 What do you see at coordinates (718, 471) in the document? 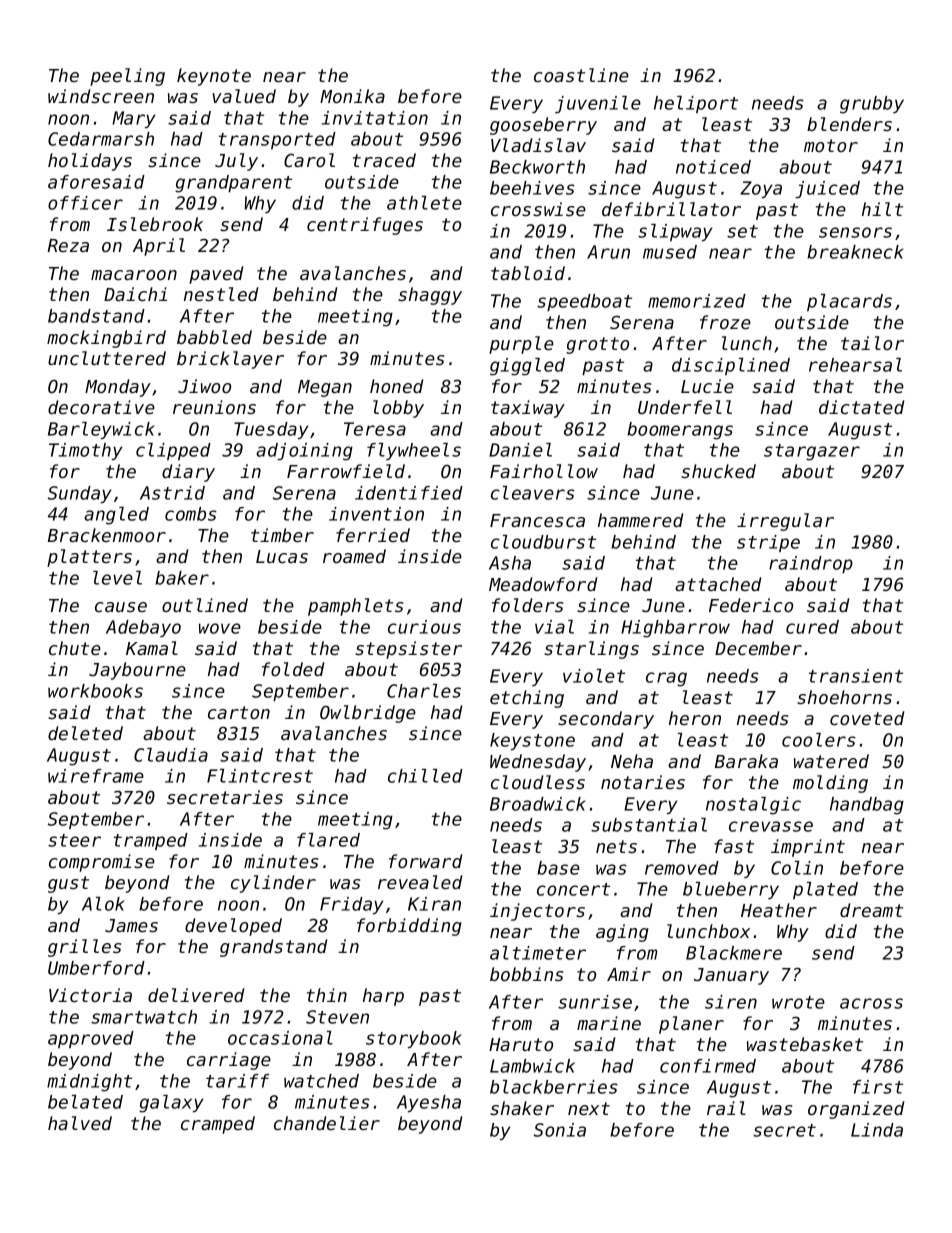
I see `shucked` at bounding box center [718, 471].
